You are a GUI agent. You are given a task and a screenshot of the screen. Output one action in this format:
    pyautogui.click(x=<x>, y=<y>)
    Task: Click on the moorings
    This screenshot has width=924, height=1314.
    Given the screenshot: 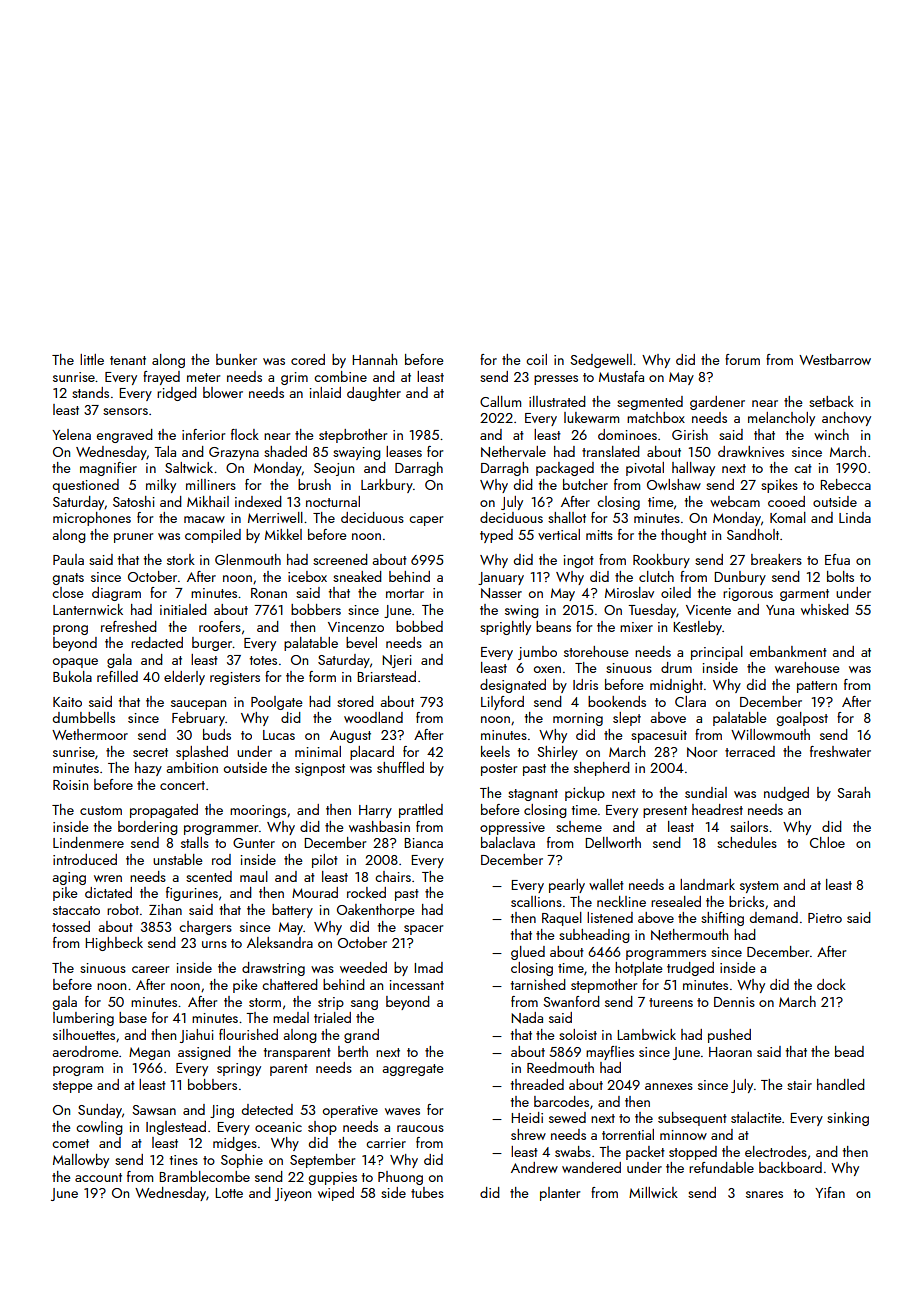 What is the action you would take?
    pyautogui.click(x=258, y=811)
